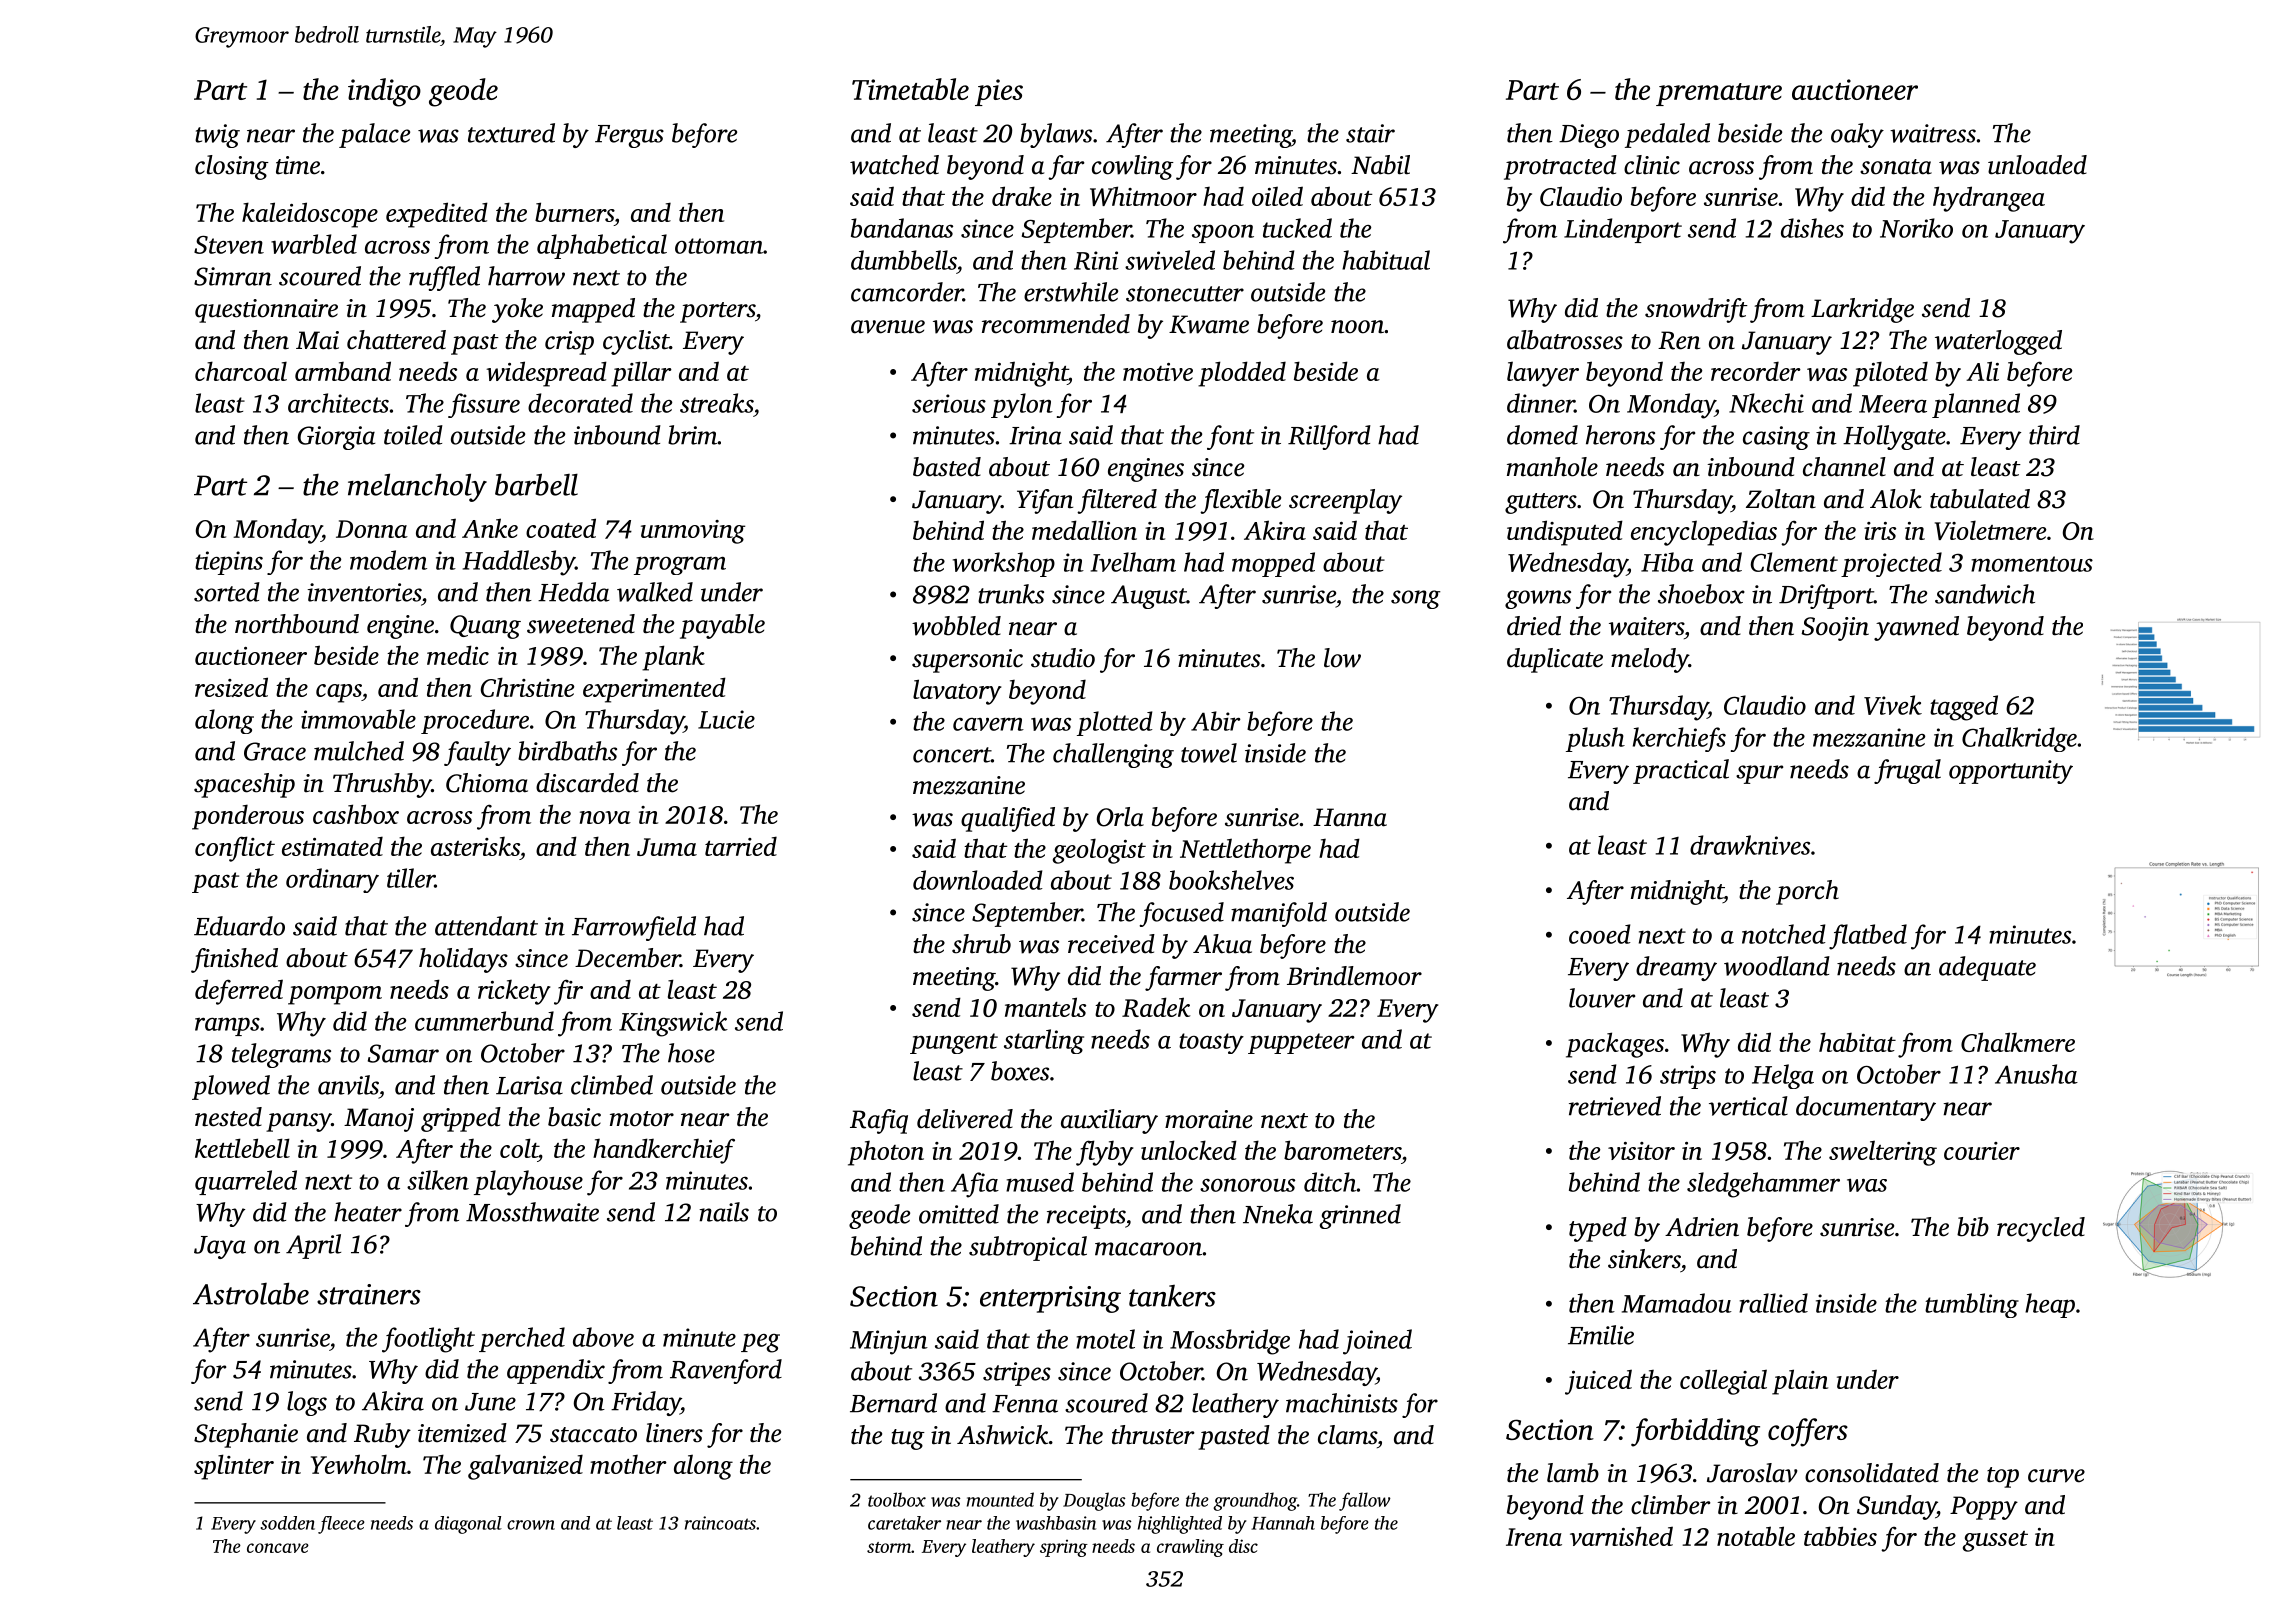 The width and height of the screenshot is (2292, 1620). Describe the element at coordinates (1011, 594) in the screenshot. I see `trunks` at that location.
